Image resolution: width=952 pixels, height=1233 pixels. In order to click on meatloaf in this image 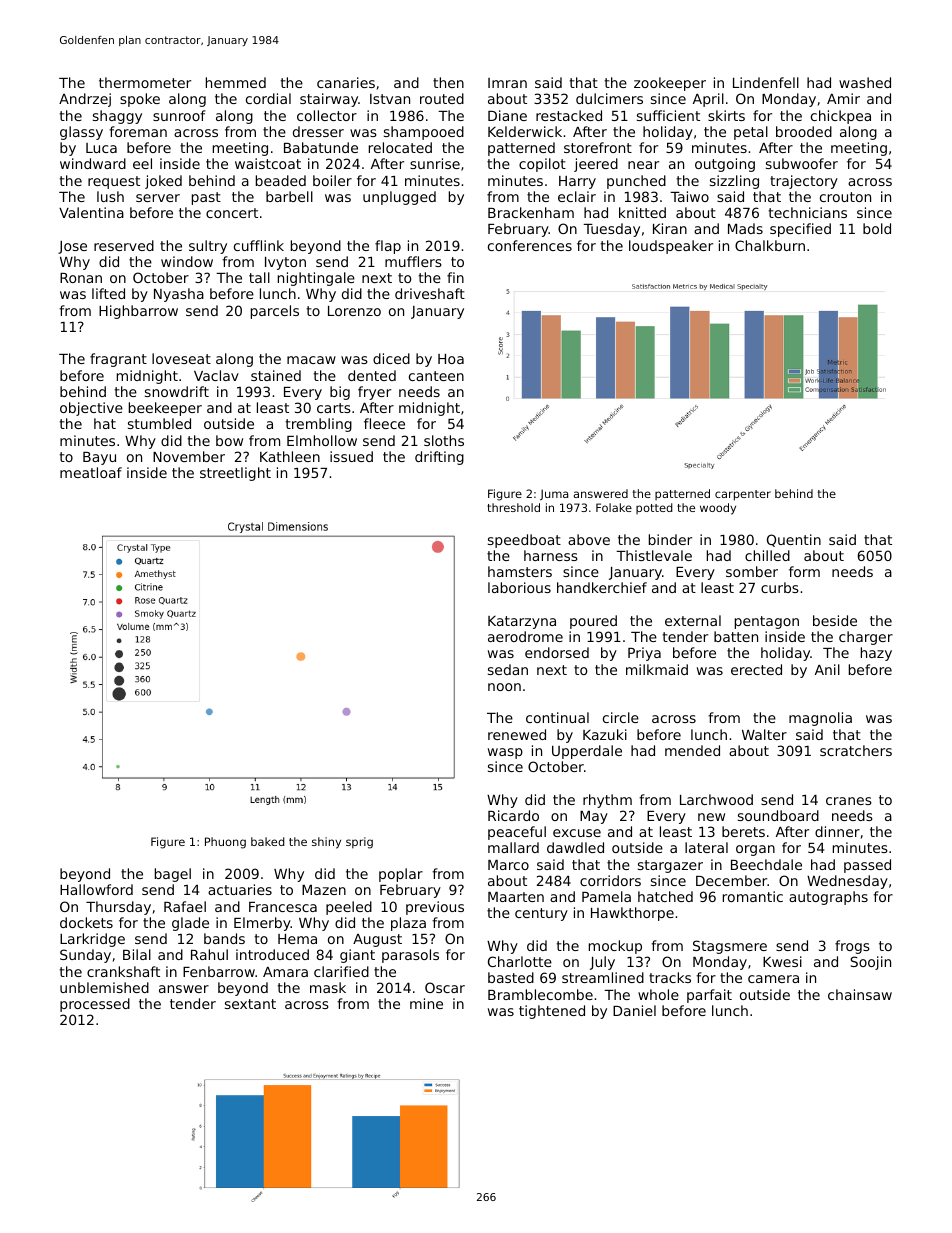, I will do `click(91, 472)`.
